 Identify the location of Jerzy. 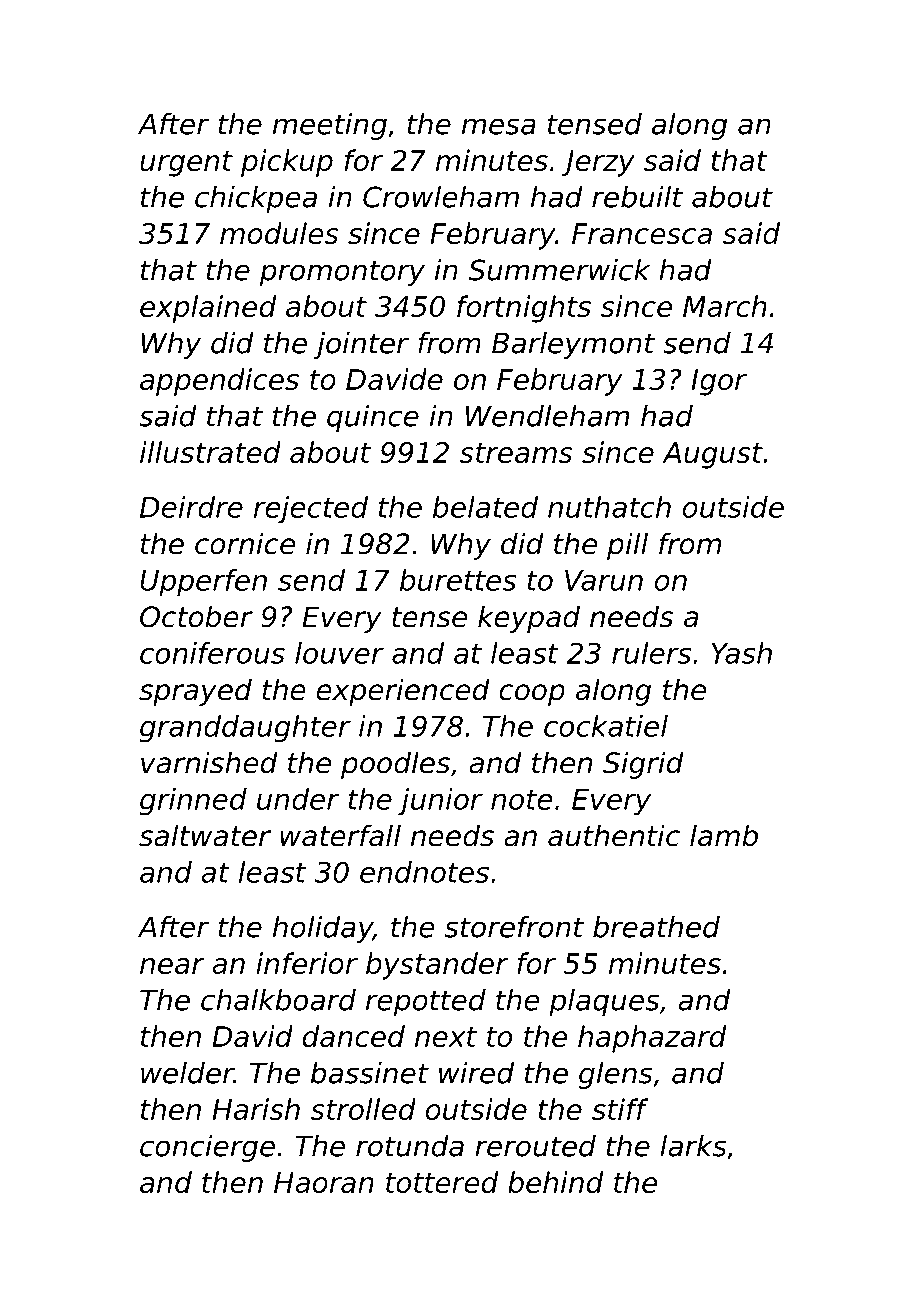
(598, 163).
